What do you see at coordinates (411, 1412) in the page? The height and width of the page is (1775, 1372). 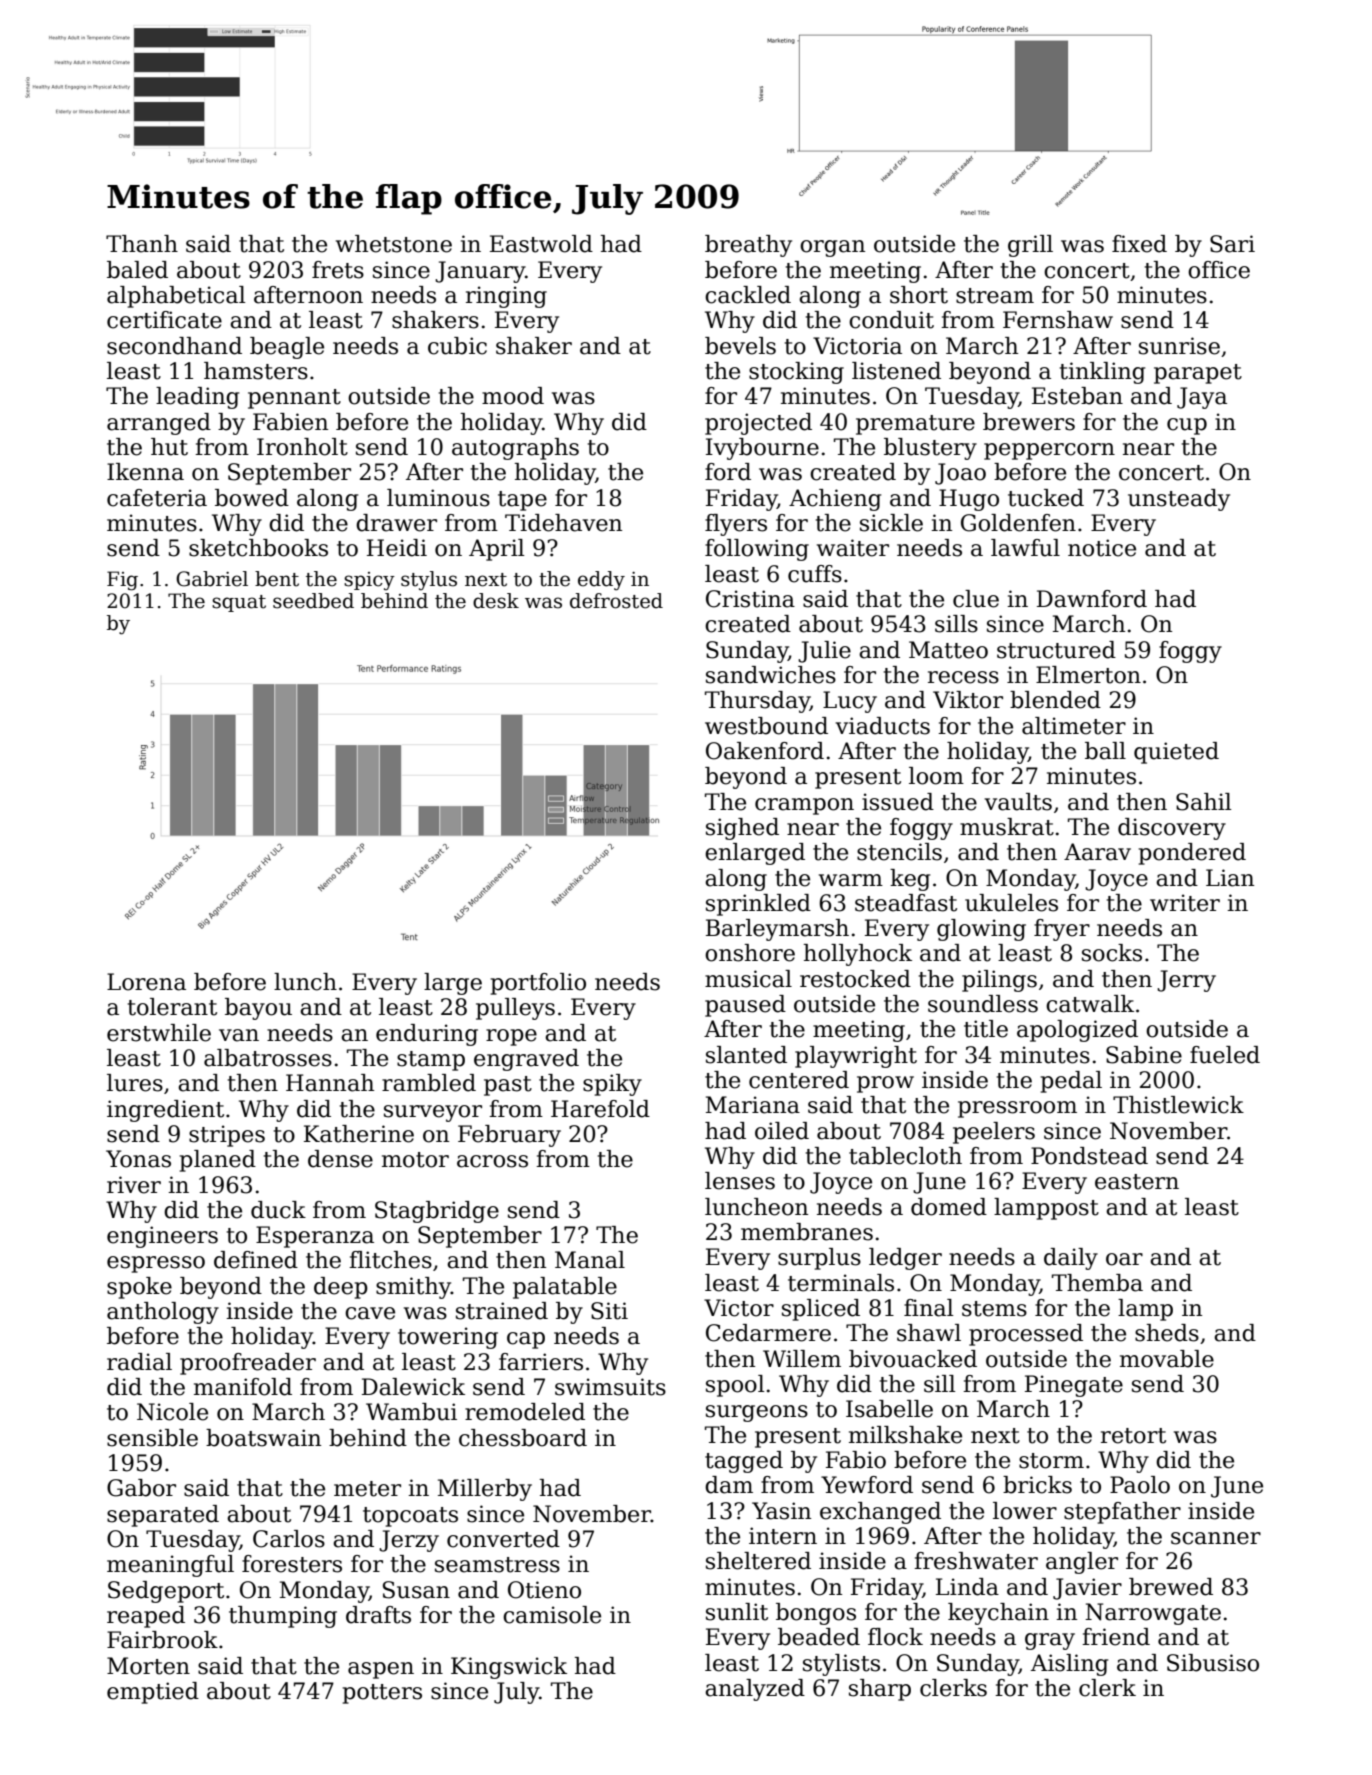 I see `Wambui` at bounding box center [411, 1412].
